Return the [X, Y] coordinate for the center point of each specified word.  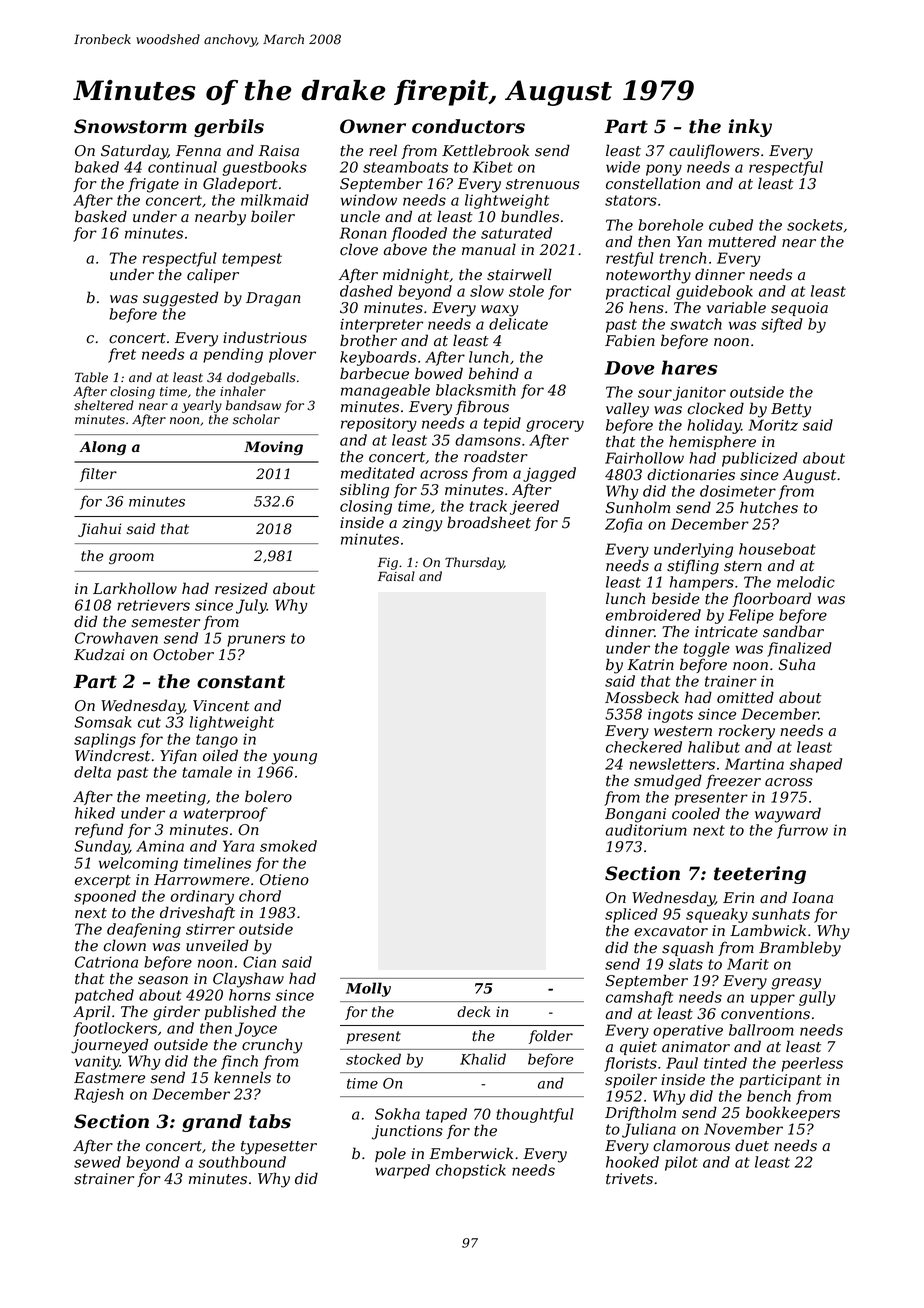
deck [474, 1012]
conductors [468, 126]
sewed [97, 1162]
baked [97, 167]
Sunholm [638, 507]
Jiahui [99, 530]
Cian [259, 962]
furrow [802, 831]
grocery [555, 426]
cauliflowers [714, 151]
